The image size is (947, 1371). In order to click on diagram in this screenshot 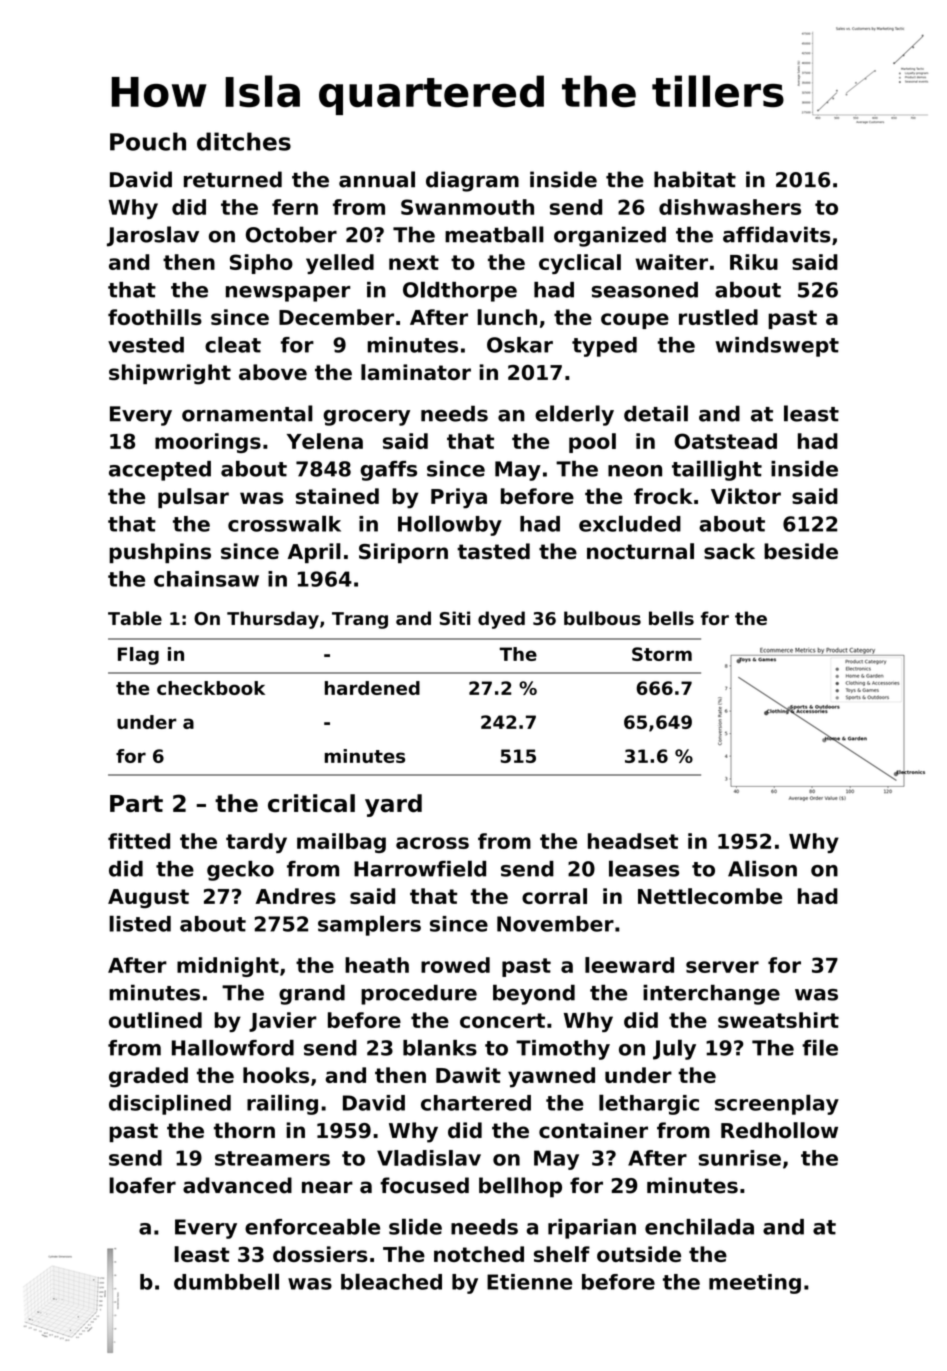, I will do `click(472, 181)`.
